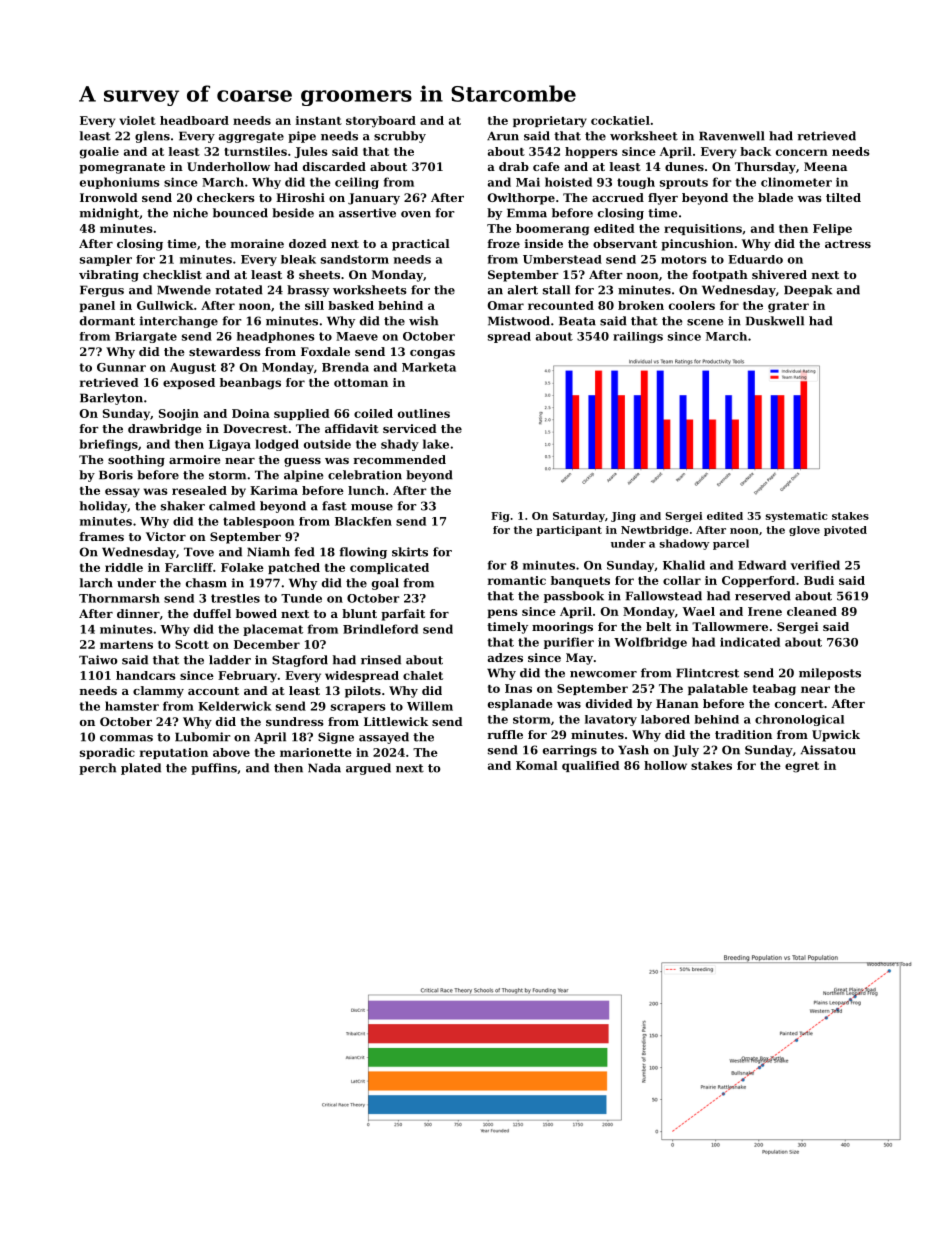  What do you see at coordinates (527, 213) in the screenshot?
I see `Emma` at bounding box center [527, 213].
